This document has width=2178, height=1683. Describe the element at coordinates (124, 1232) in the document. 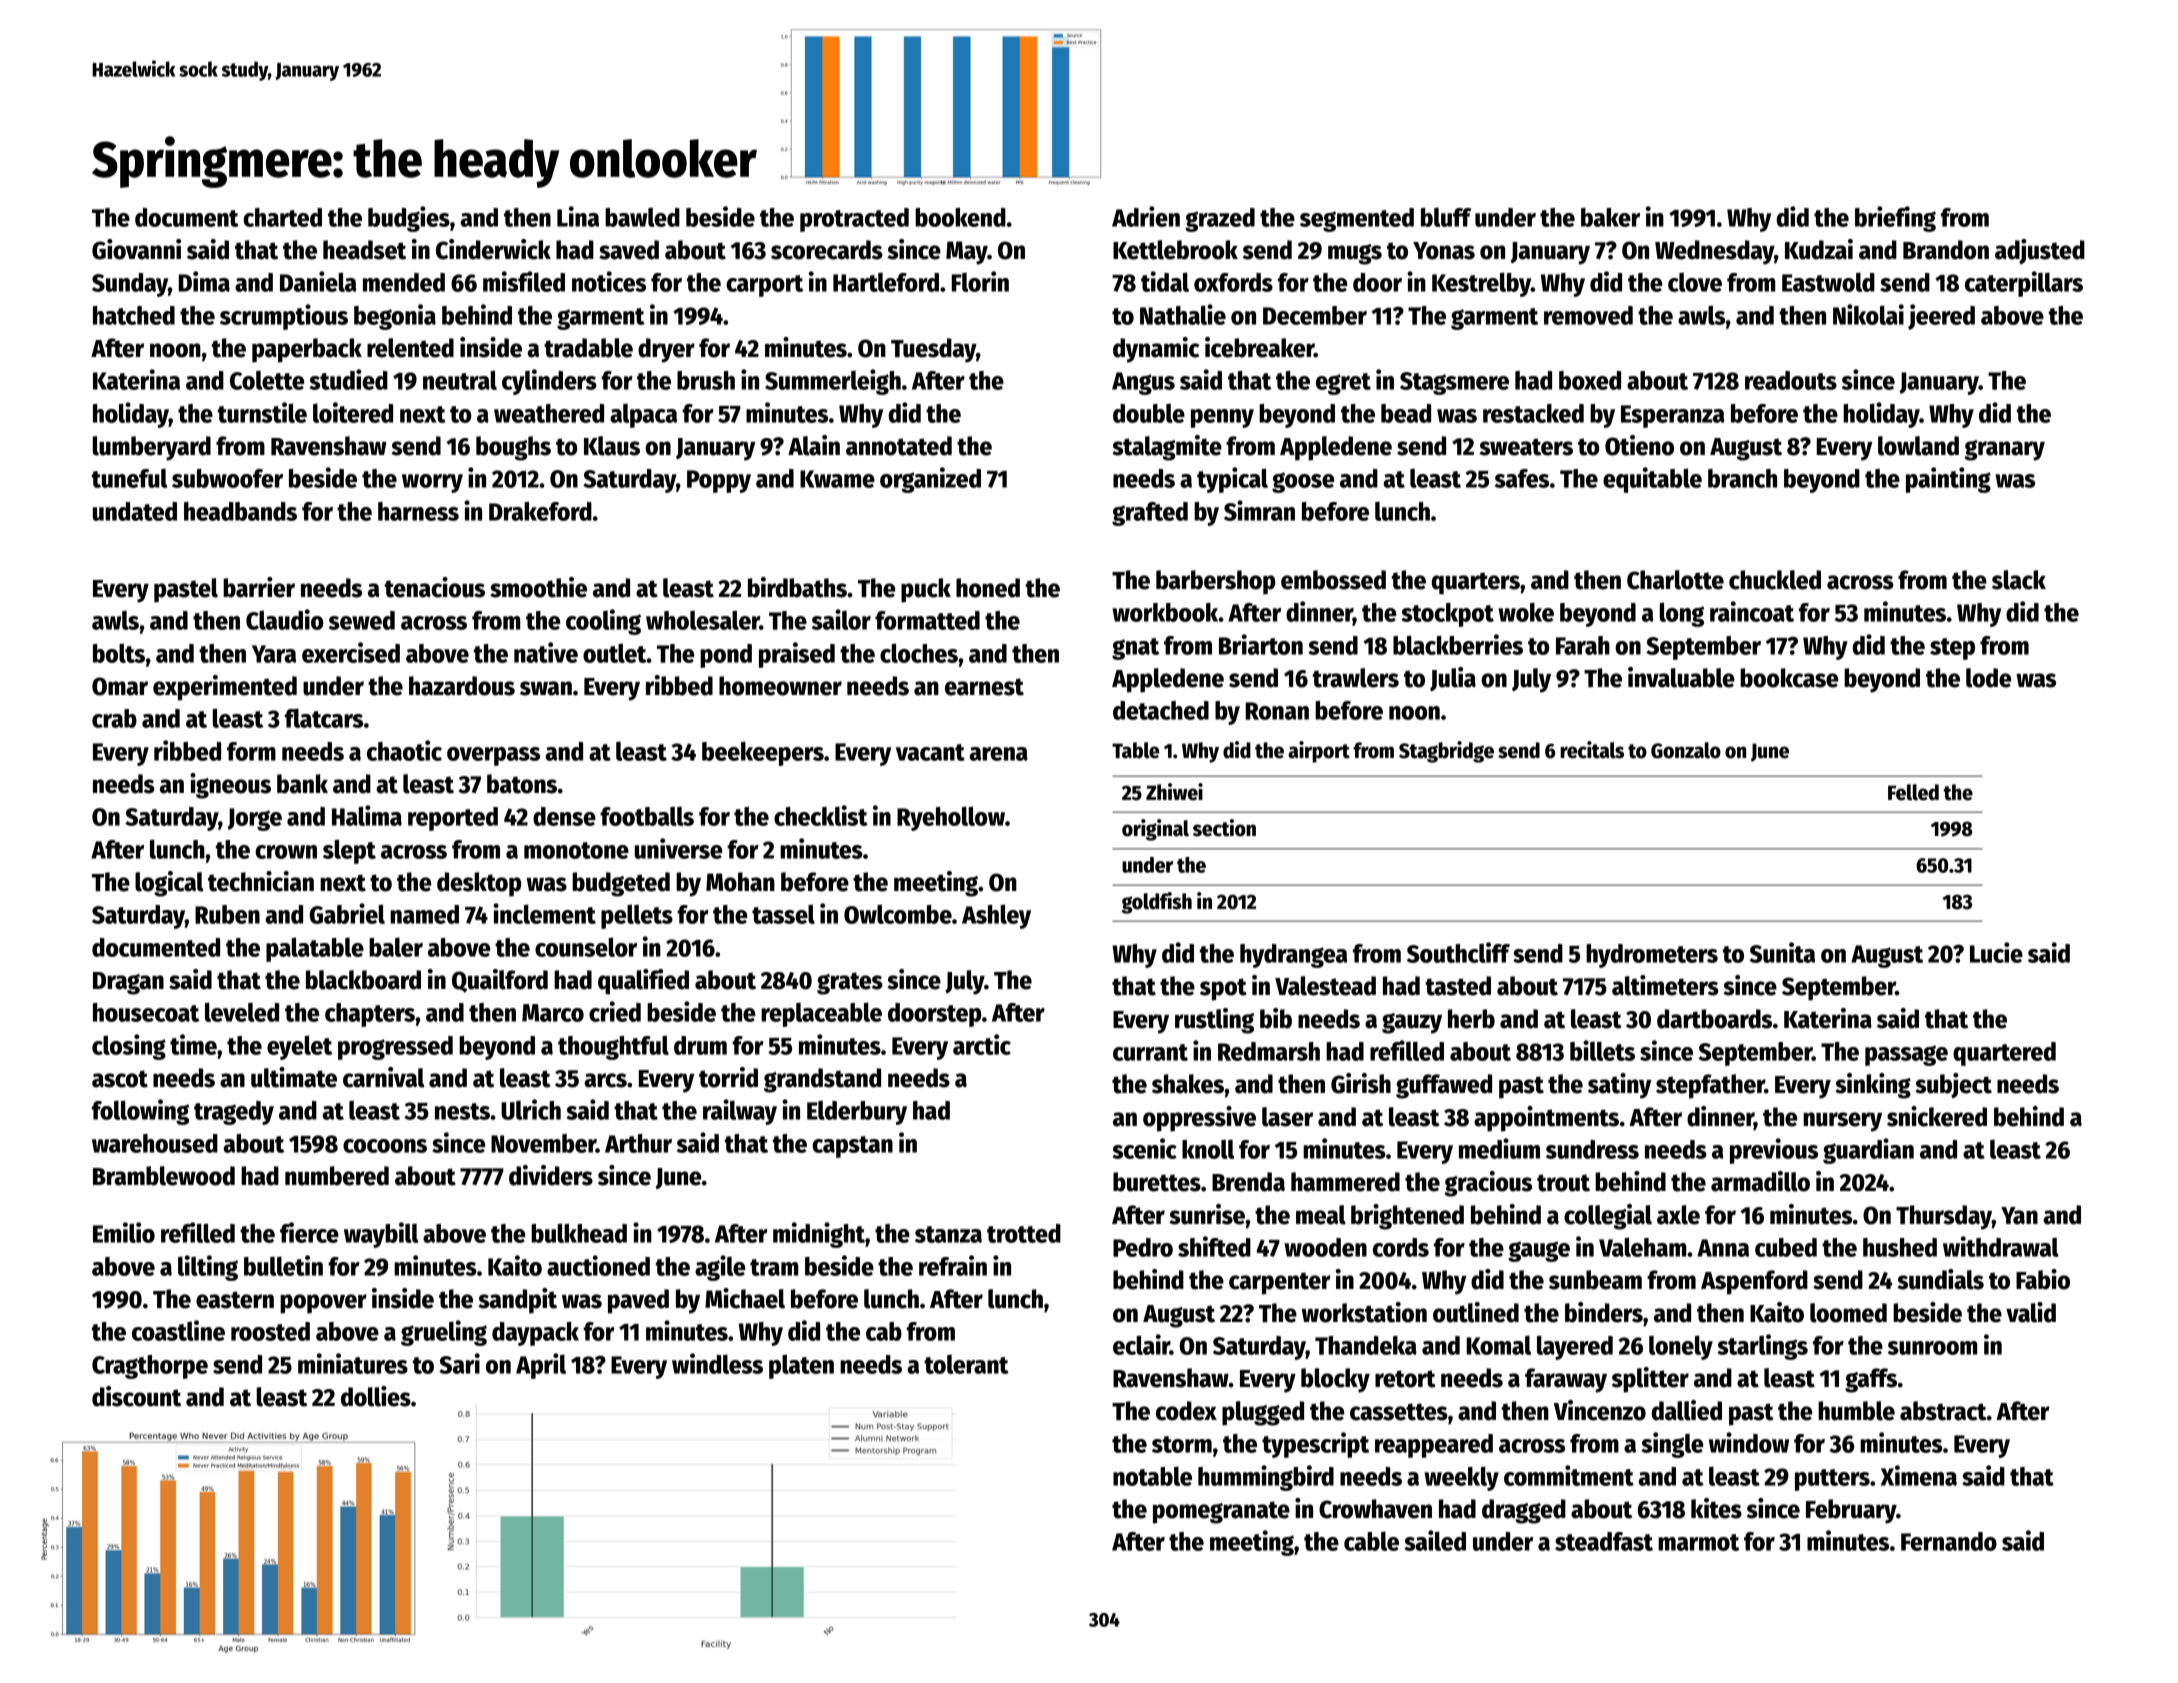

I see `Emilio` at that location.
